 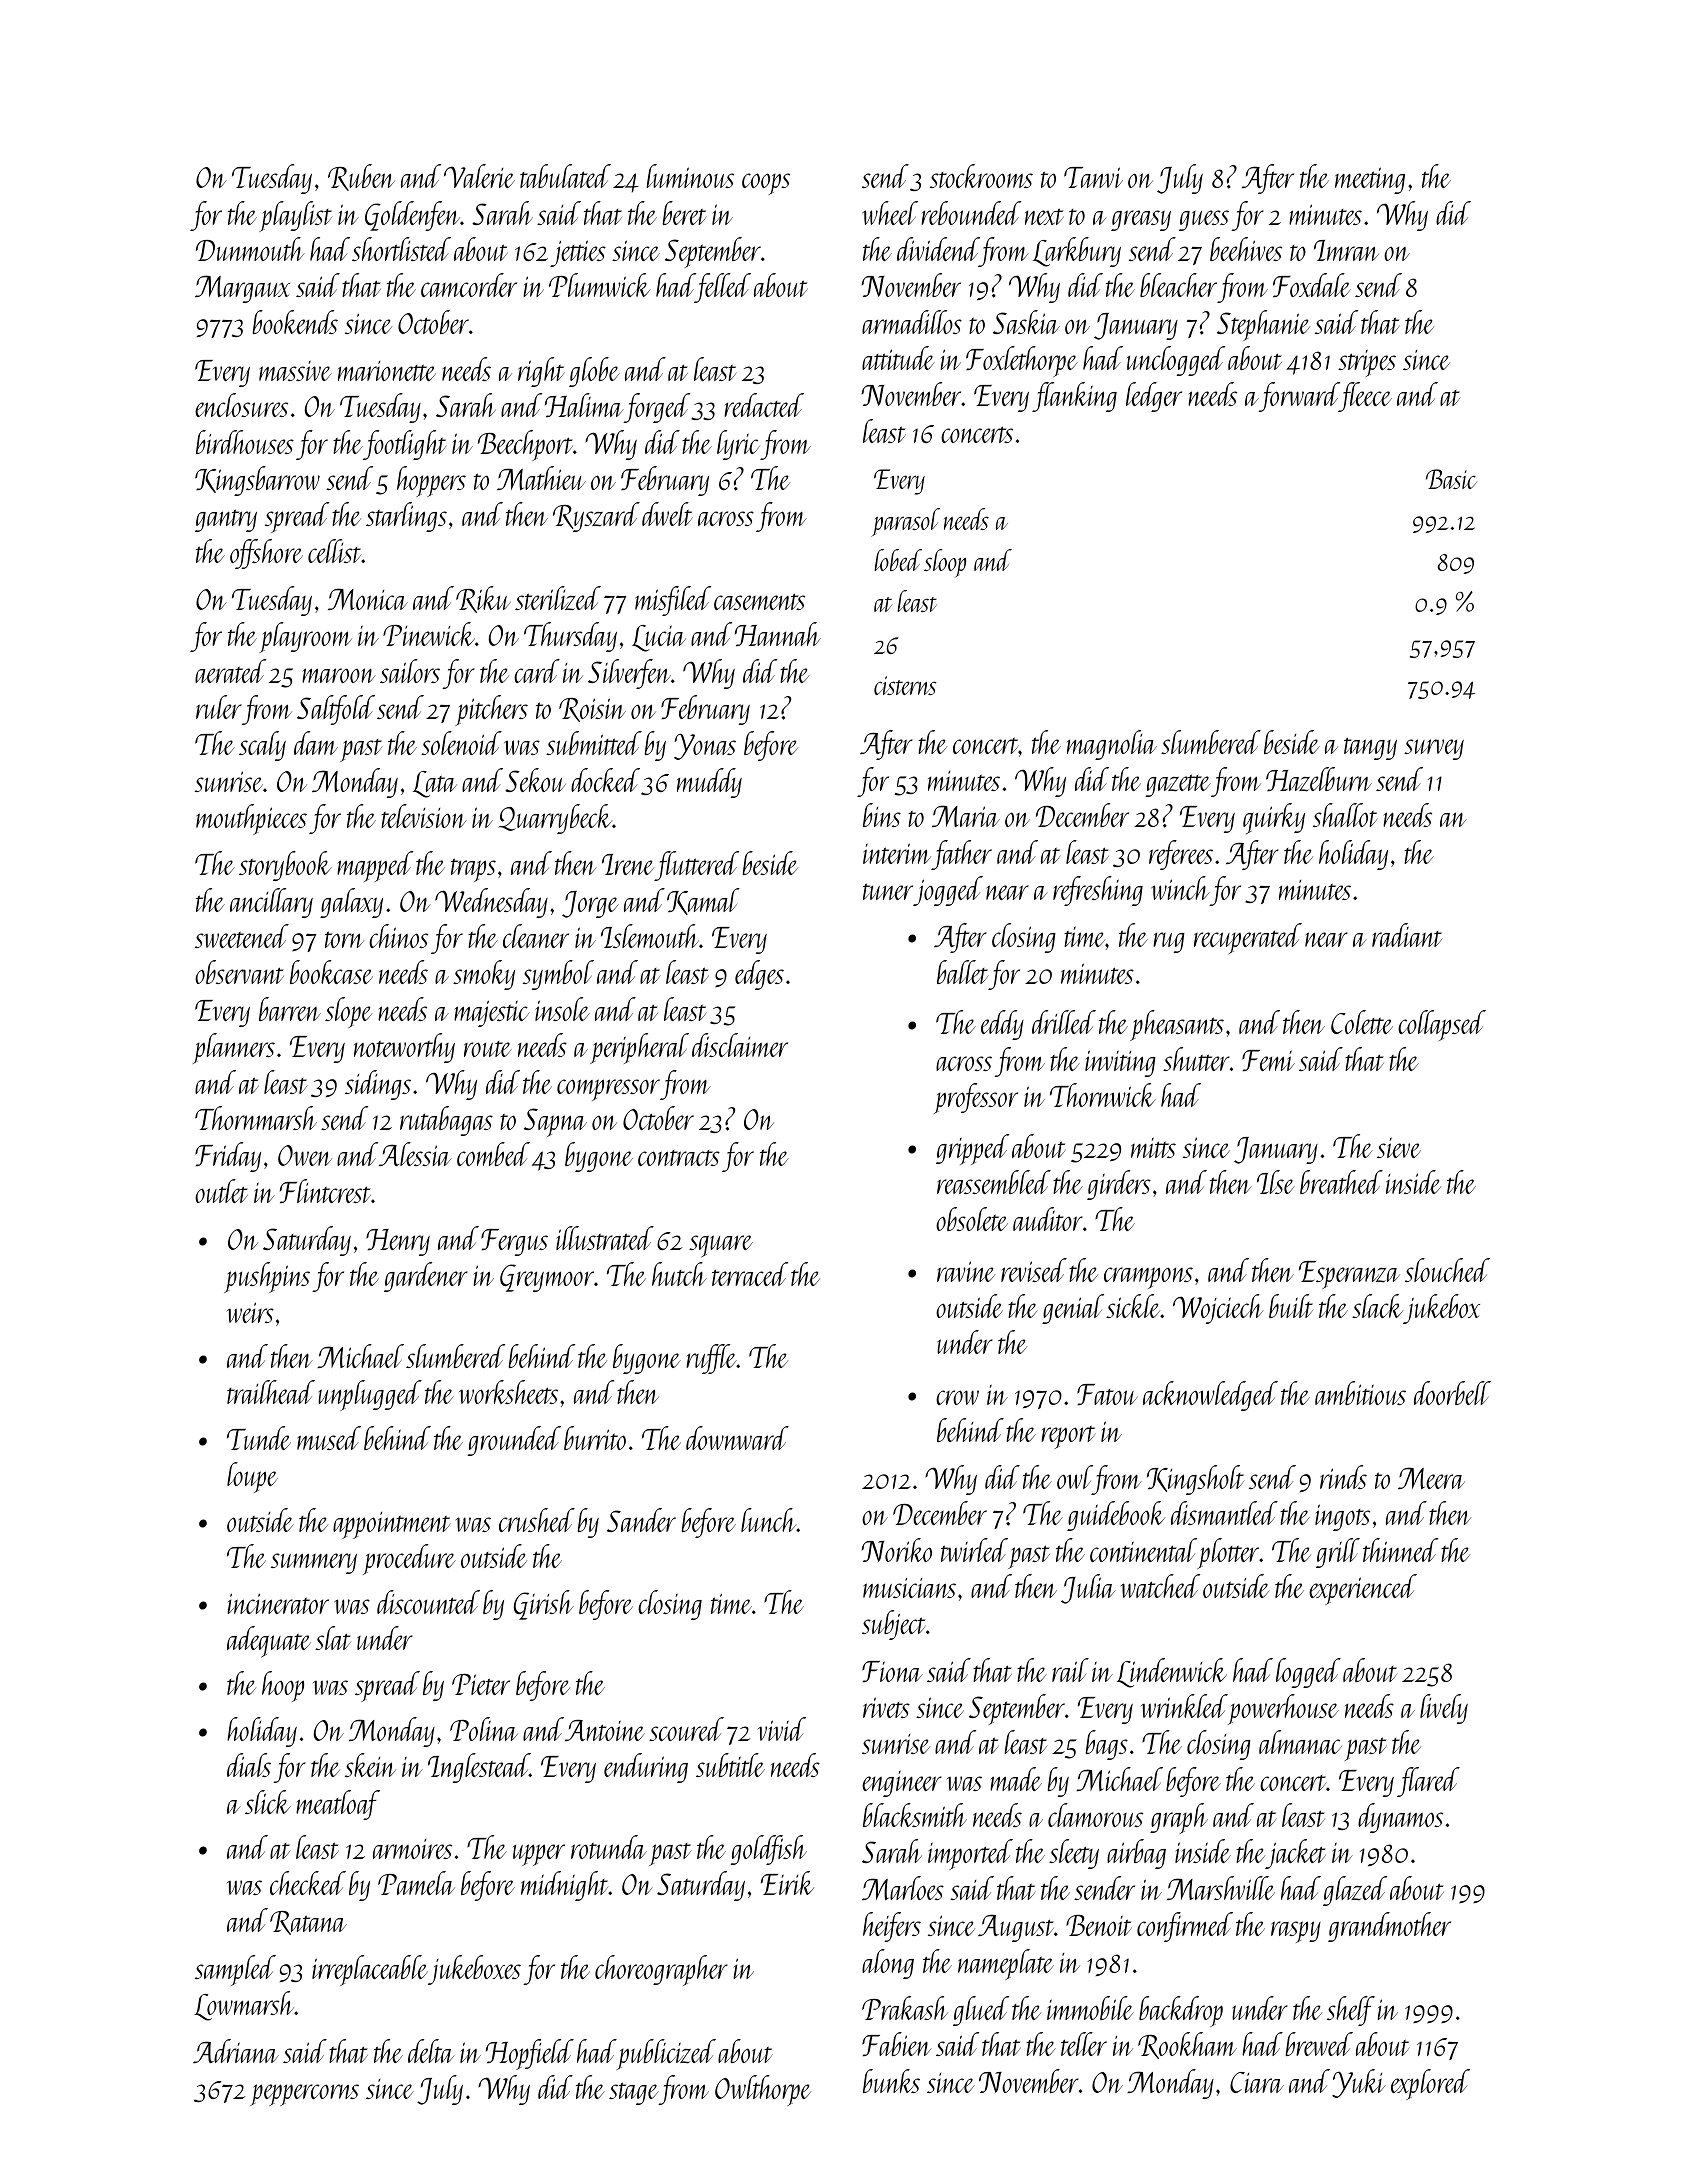 What do you see at coordinates (530, 2054) in the page?
I see `Hopfield` at bounding box center [530, 2054].
